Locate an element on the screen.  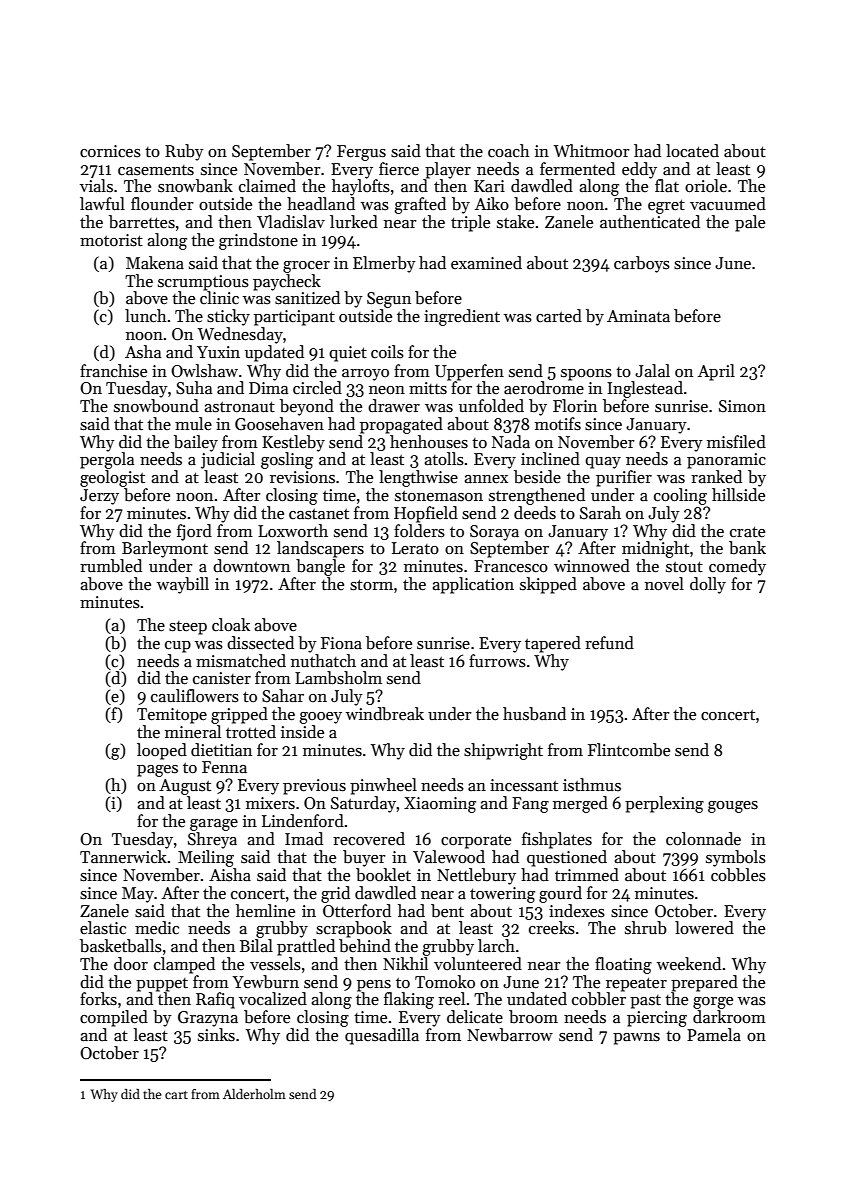
mixers is located at coordinates (270, 803).
